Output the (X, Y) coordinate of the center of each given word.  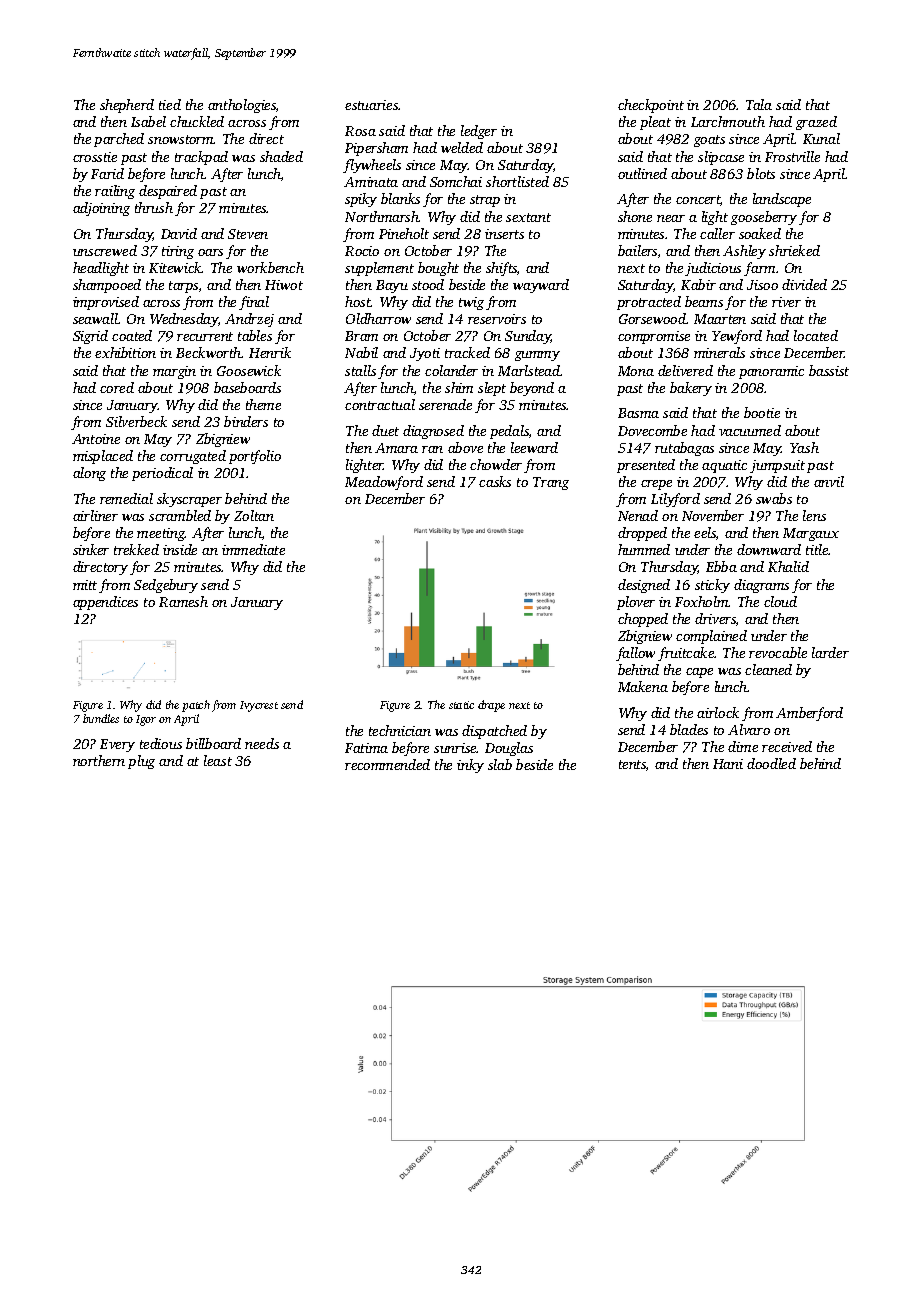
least (218, 760)
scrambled (180, 515)
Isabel (148, 121)
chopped (643, 620)
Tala (759, 104)
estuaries (372, 105)
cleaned (768, 669)
